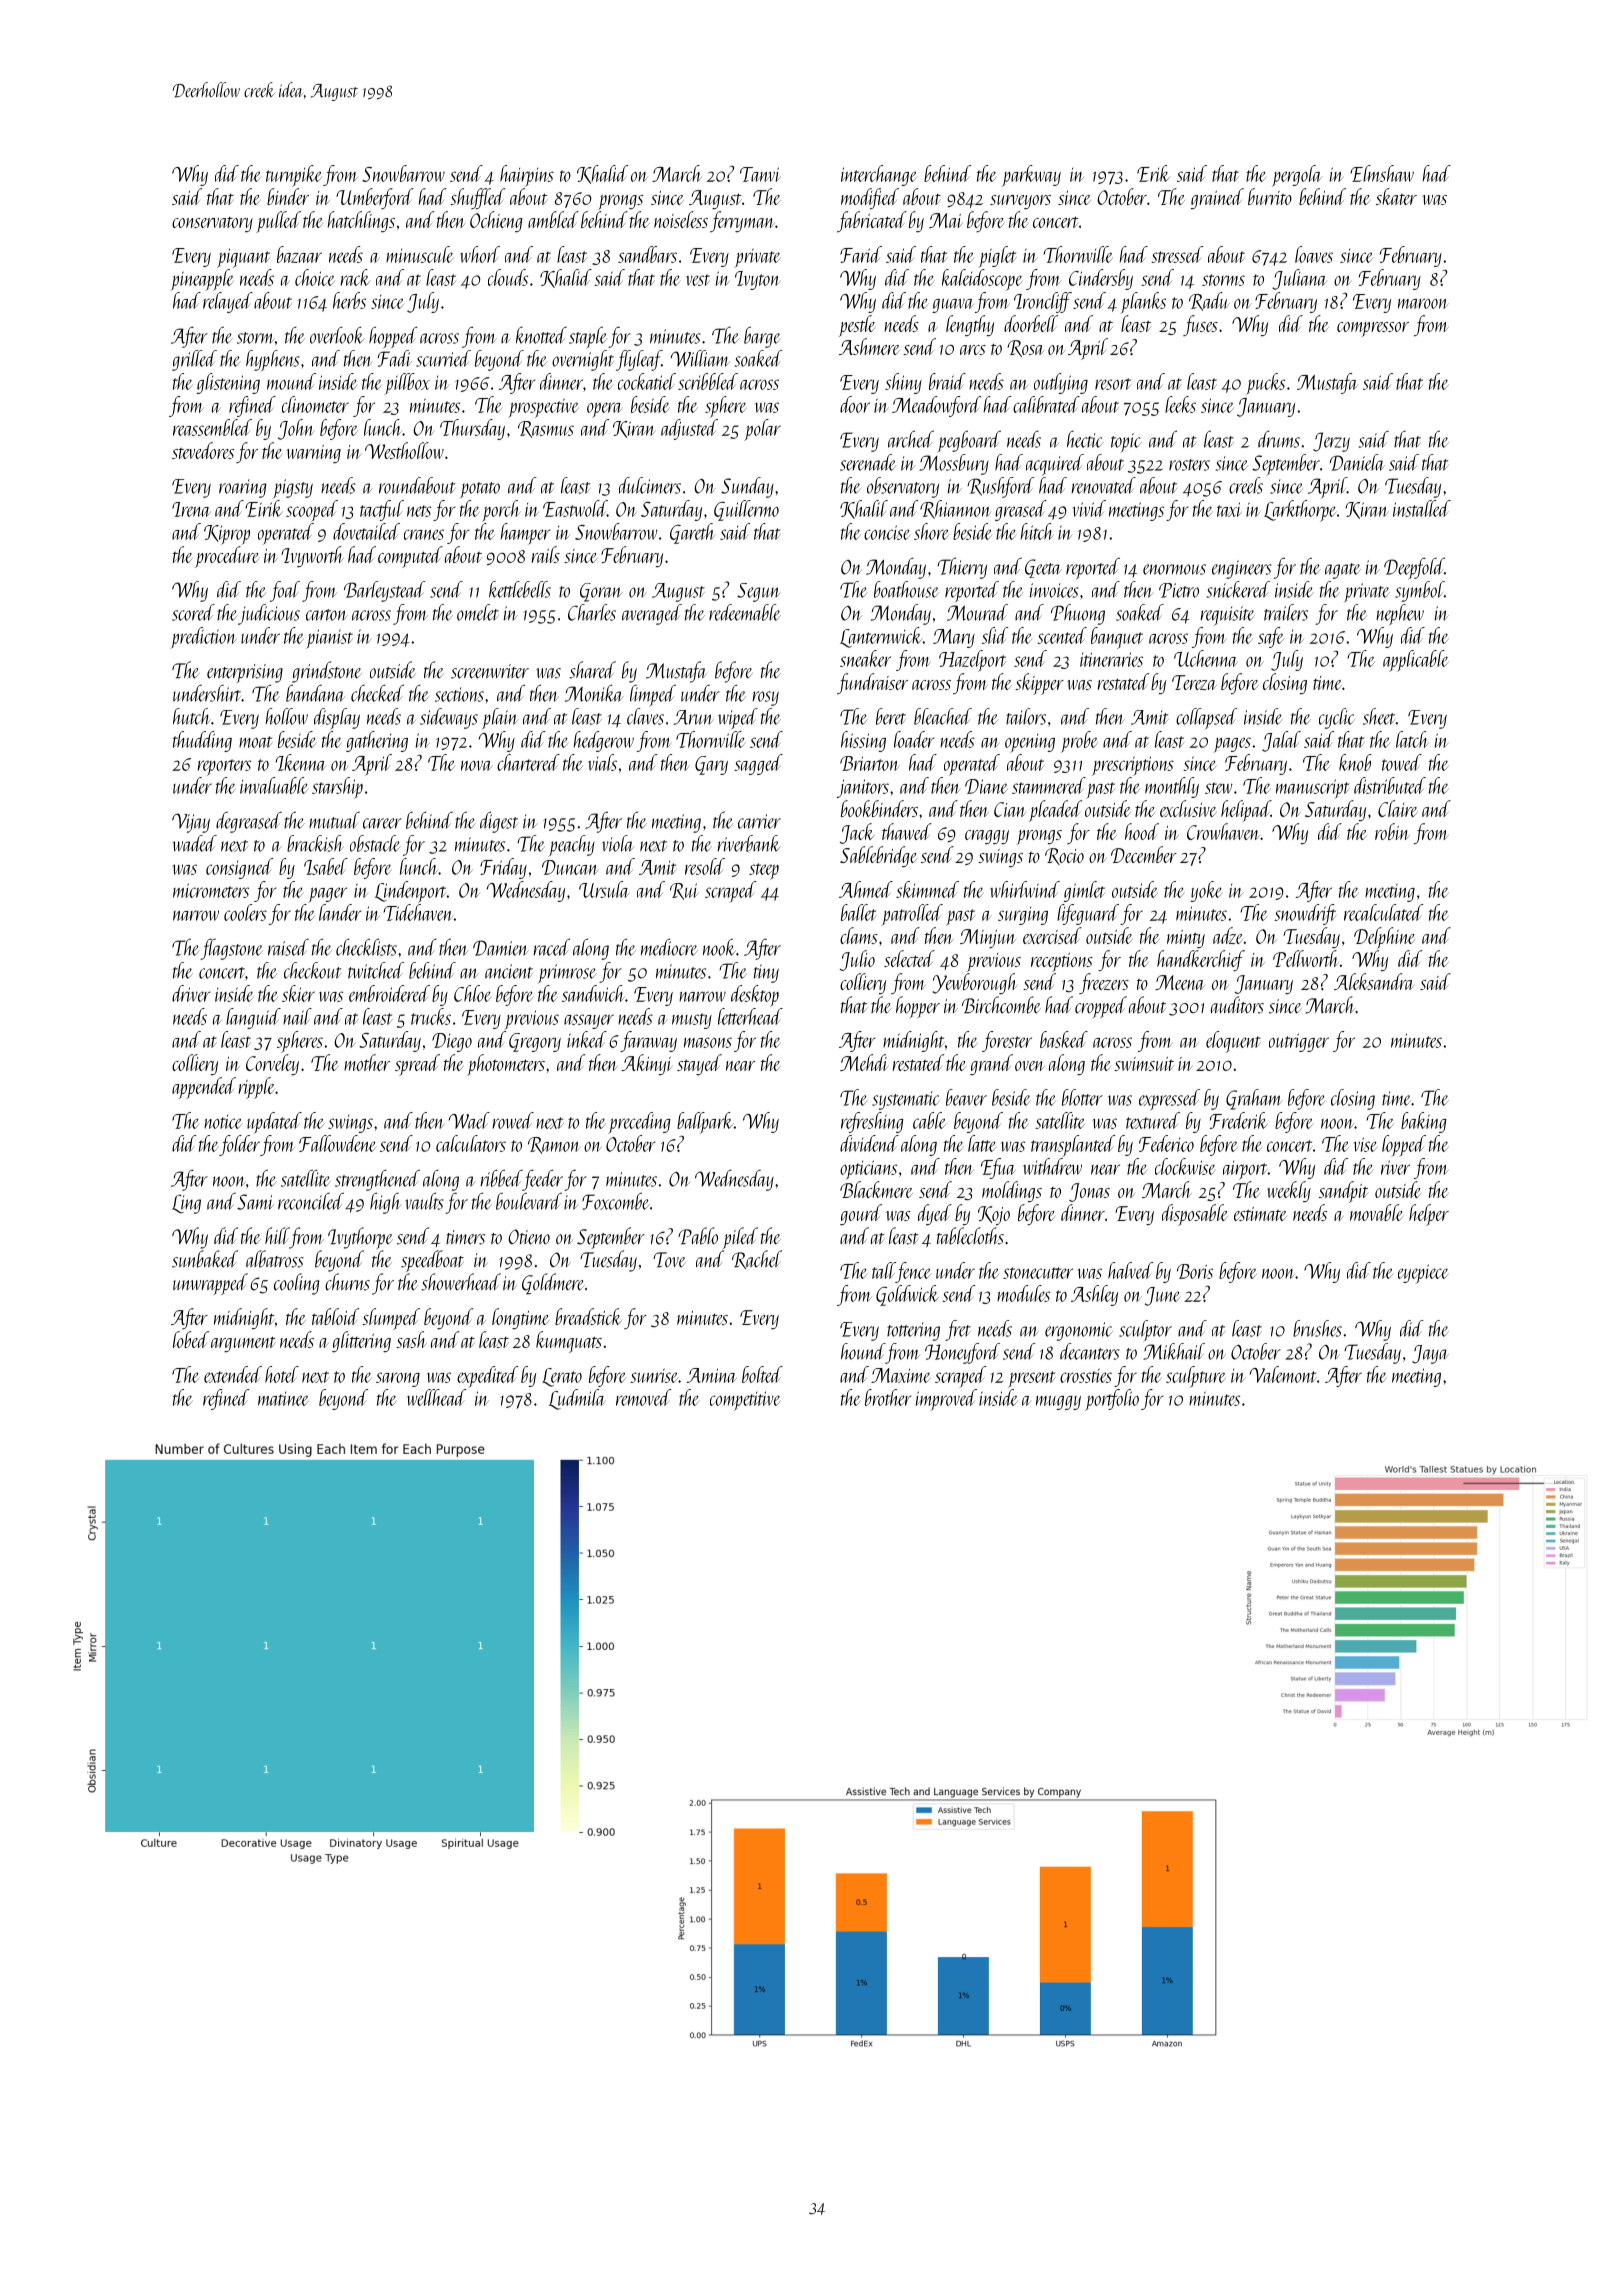  Describe the element at coordinates (233, 1374) in the screenshot. I see `extended` at that location.
